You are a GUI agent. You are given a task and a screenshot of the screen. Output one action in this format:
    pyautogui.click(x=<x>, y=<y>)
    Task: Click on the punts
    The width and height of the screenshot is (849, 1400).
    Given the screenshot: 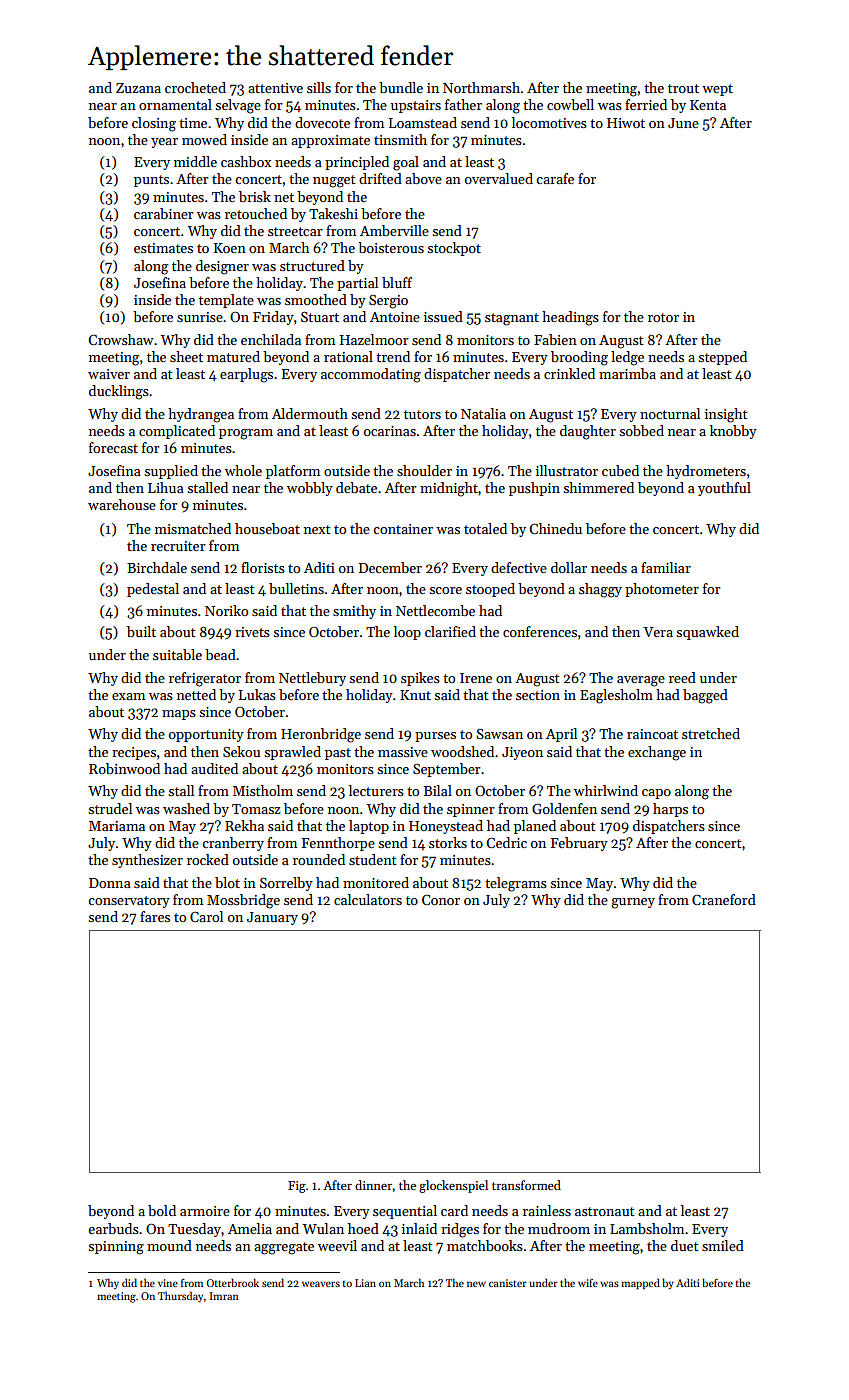 What is the action you would take?
    pyautogui.click(x=151, y=181)
